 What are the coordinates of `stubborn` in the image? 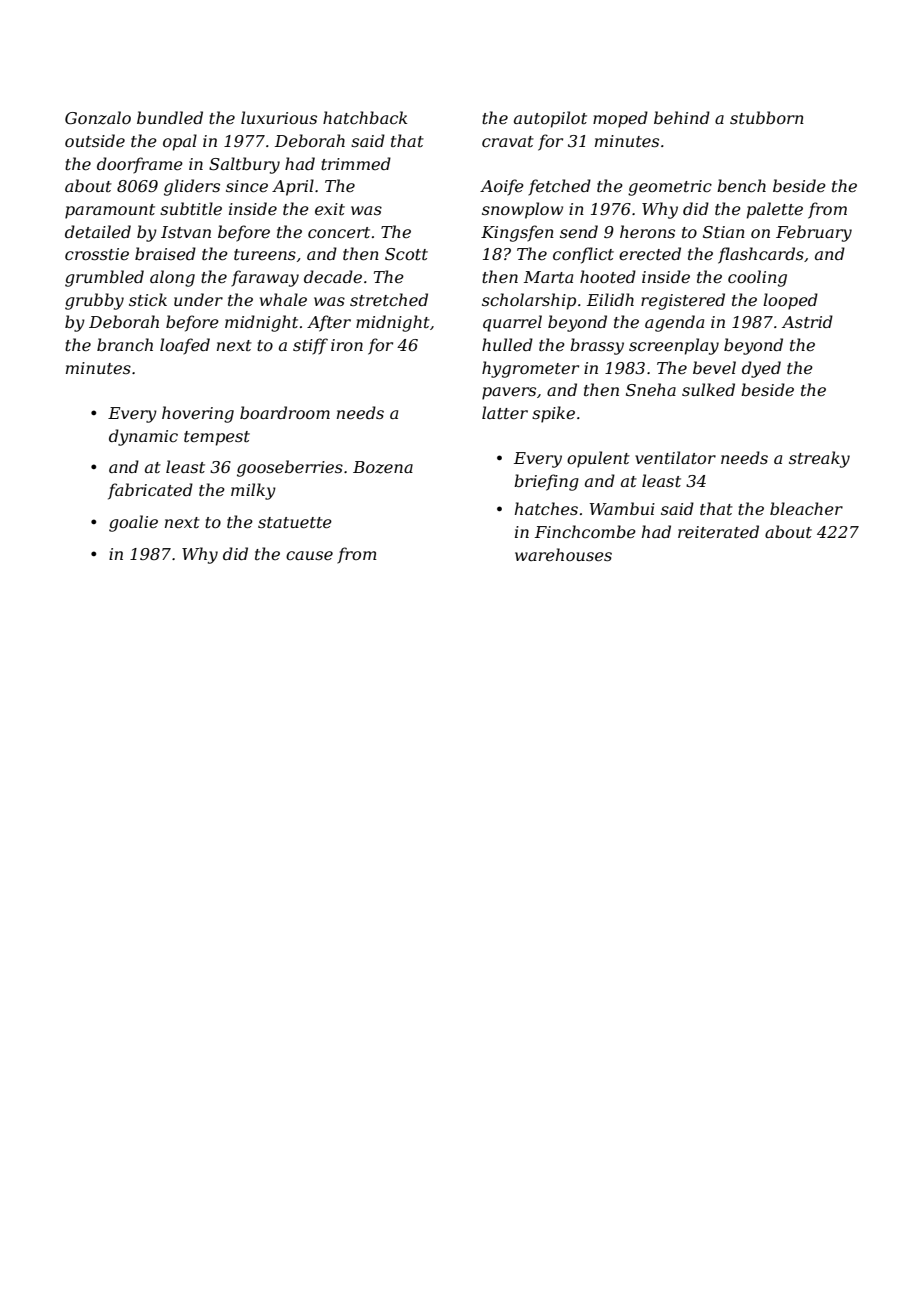 It's located at (767, 117).
